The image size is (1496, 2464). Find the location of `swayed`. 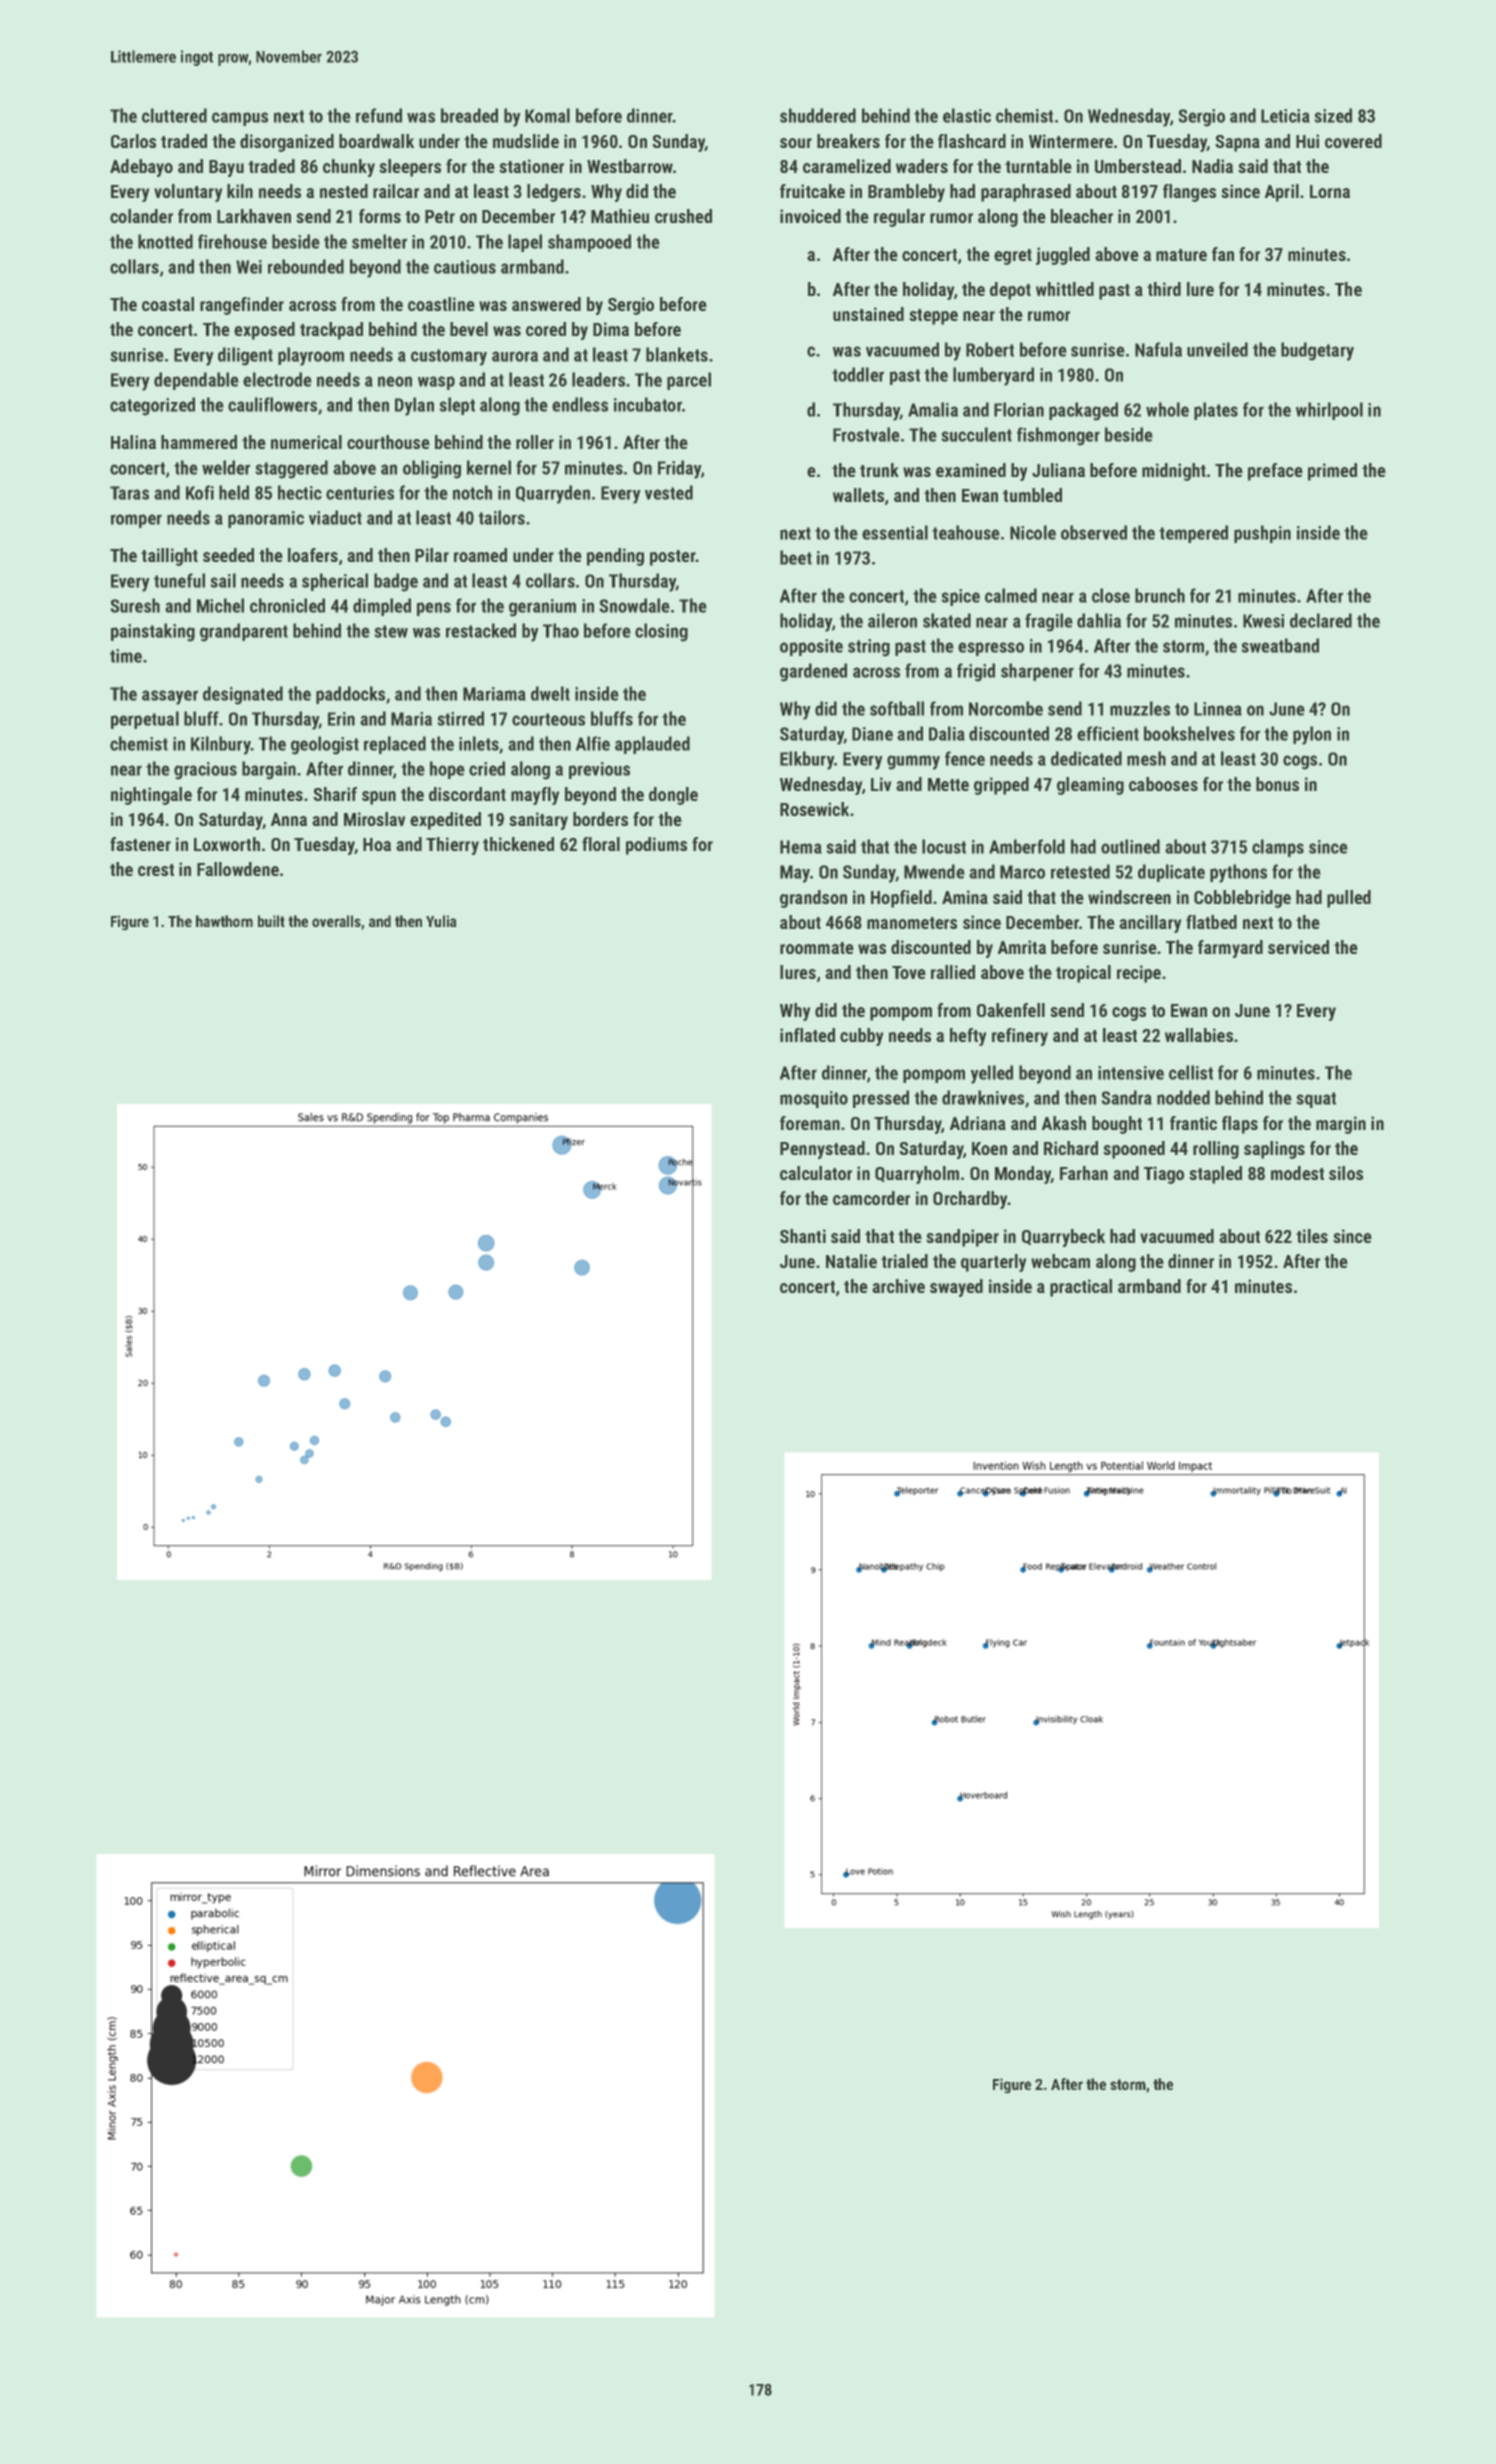

swayed is located at coordinates (956, 1288).
